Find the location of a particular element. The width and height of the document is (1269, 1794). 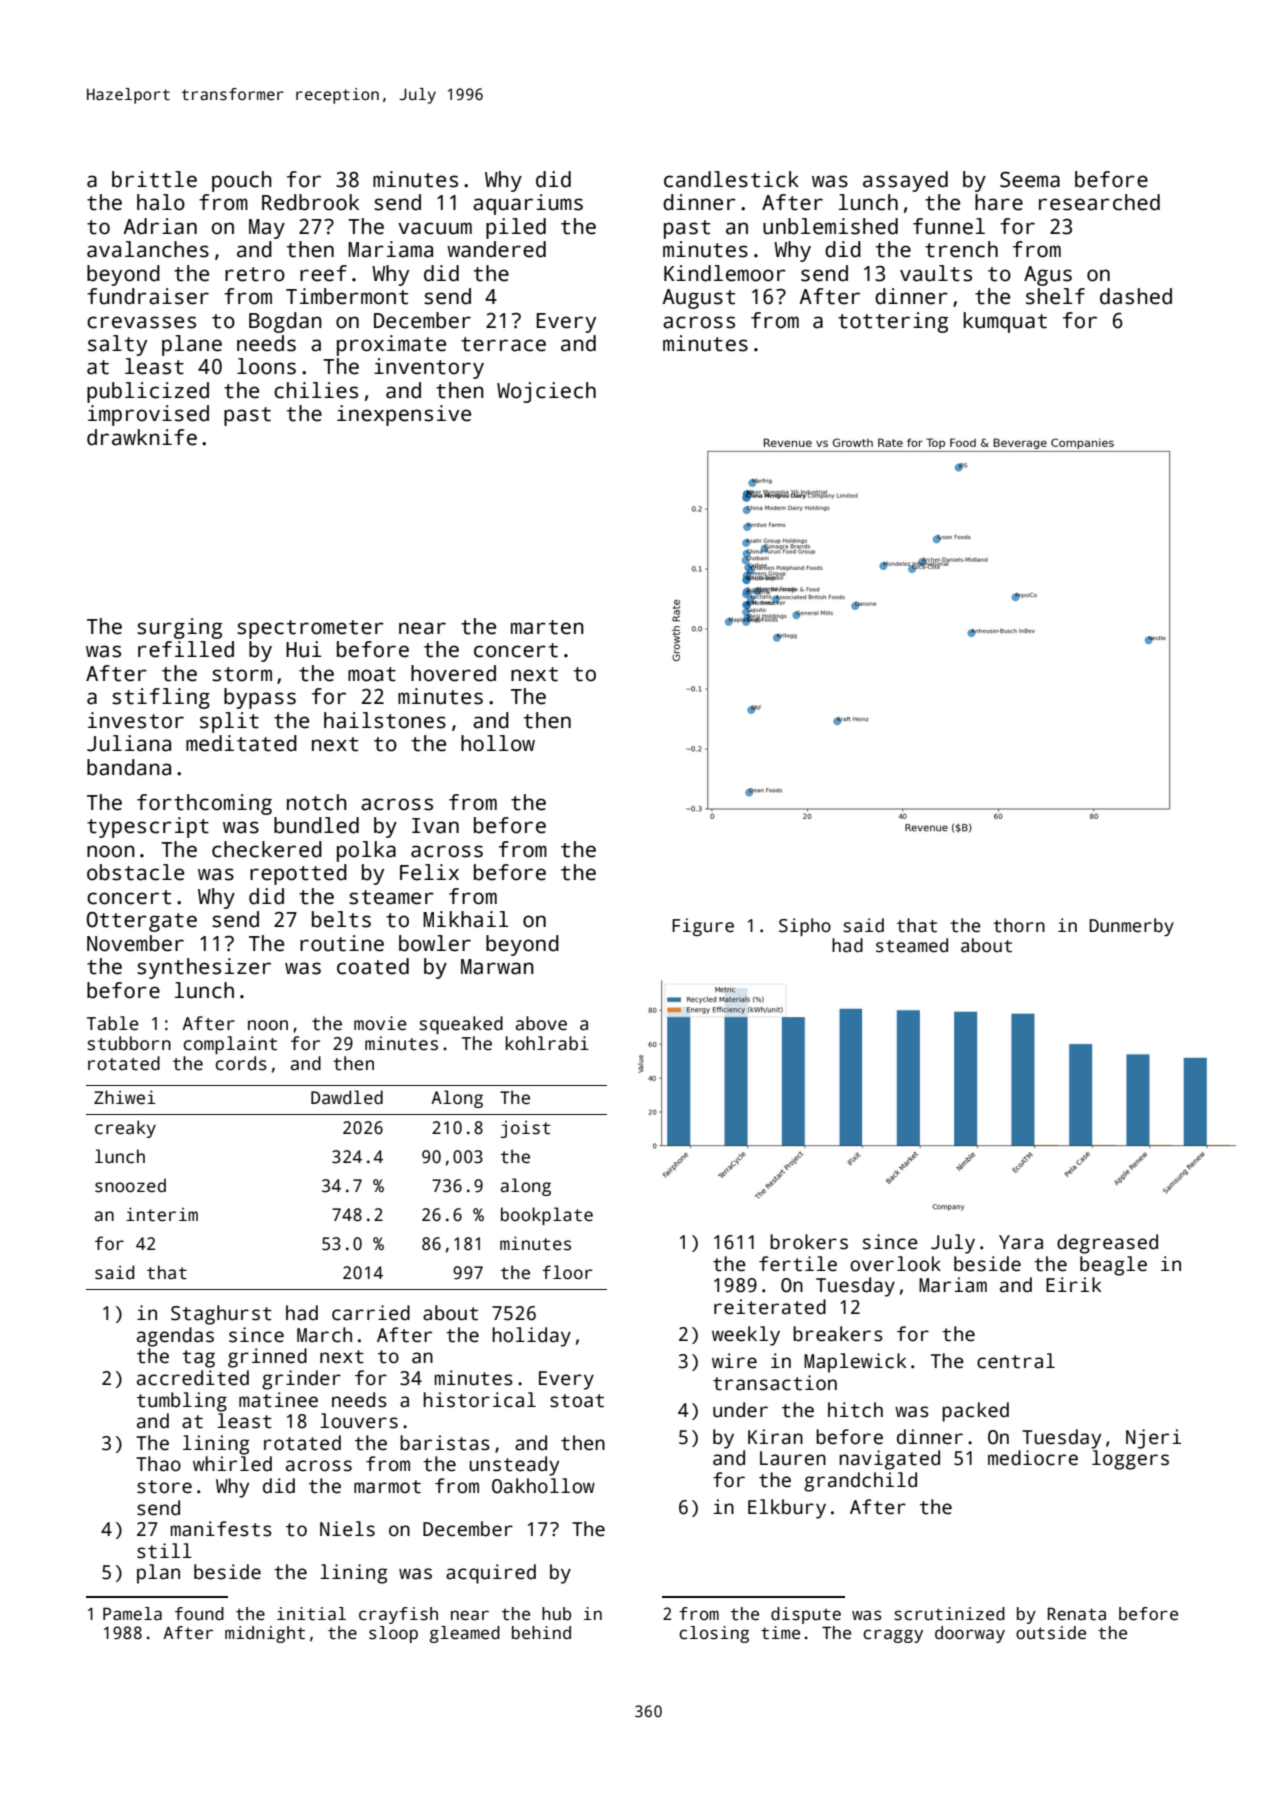

marten is located at coordinates (547, 627).
